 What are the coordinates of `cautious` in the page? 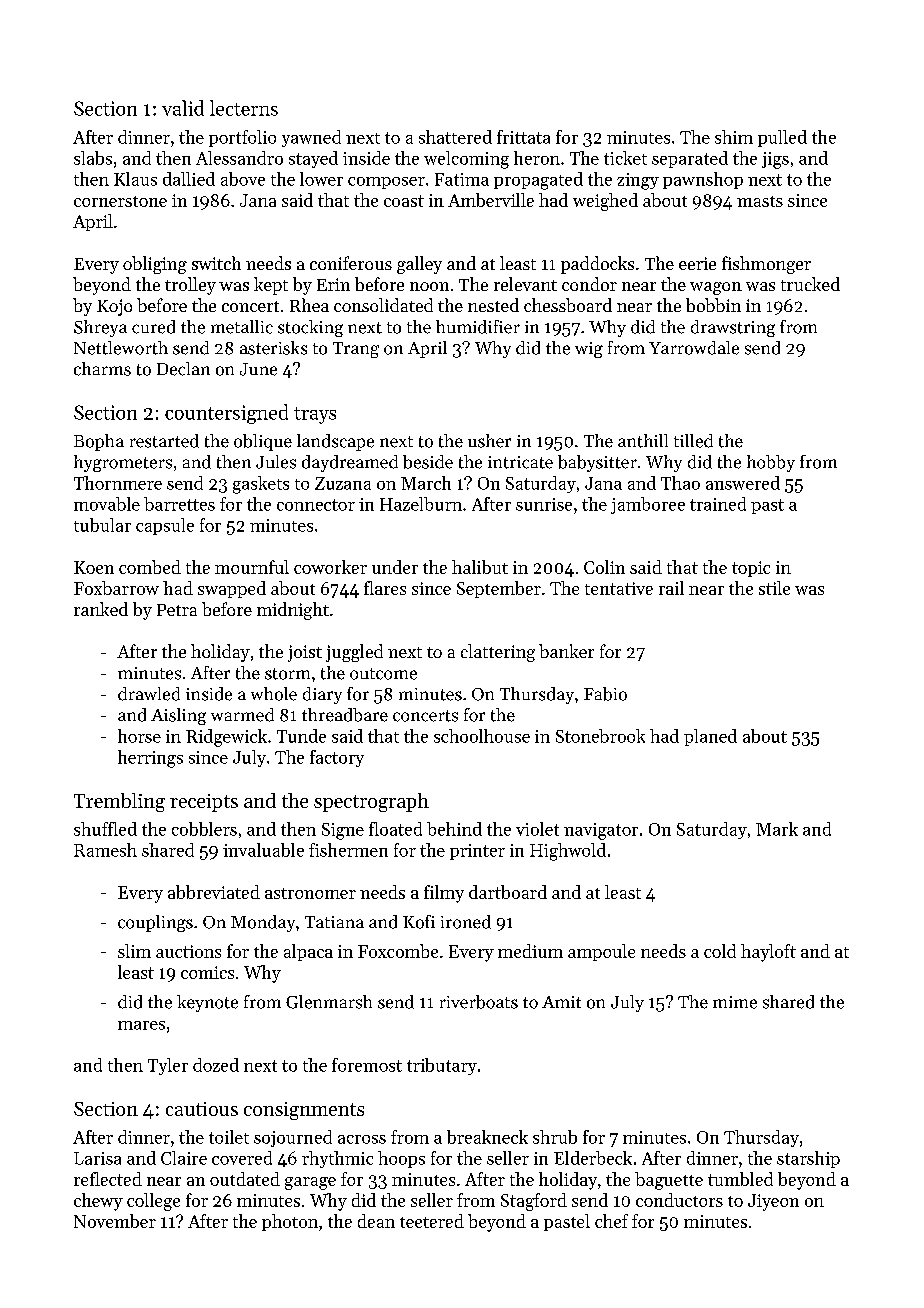 It's located at (202, 1109).
